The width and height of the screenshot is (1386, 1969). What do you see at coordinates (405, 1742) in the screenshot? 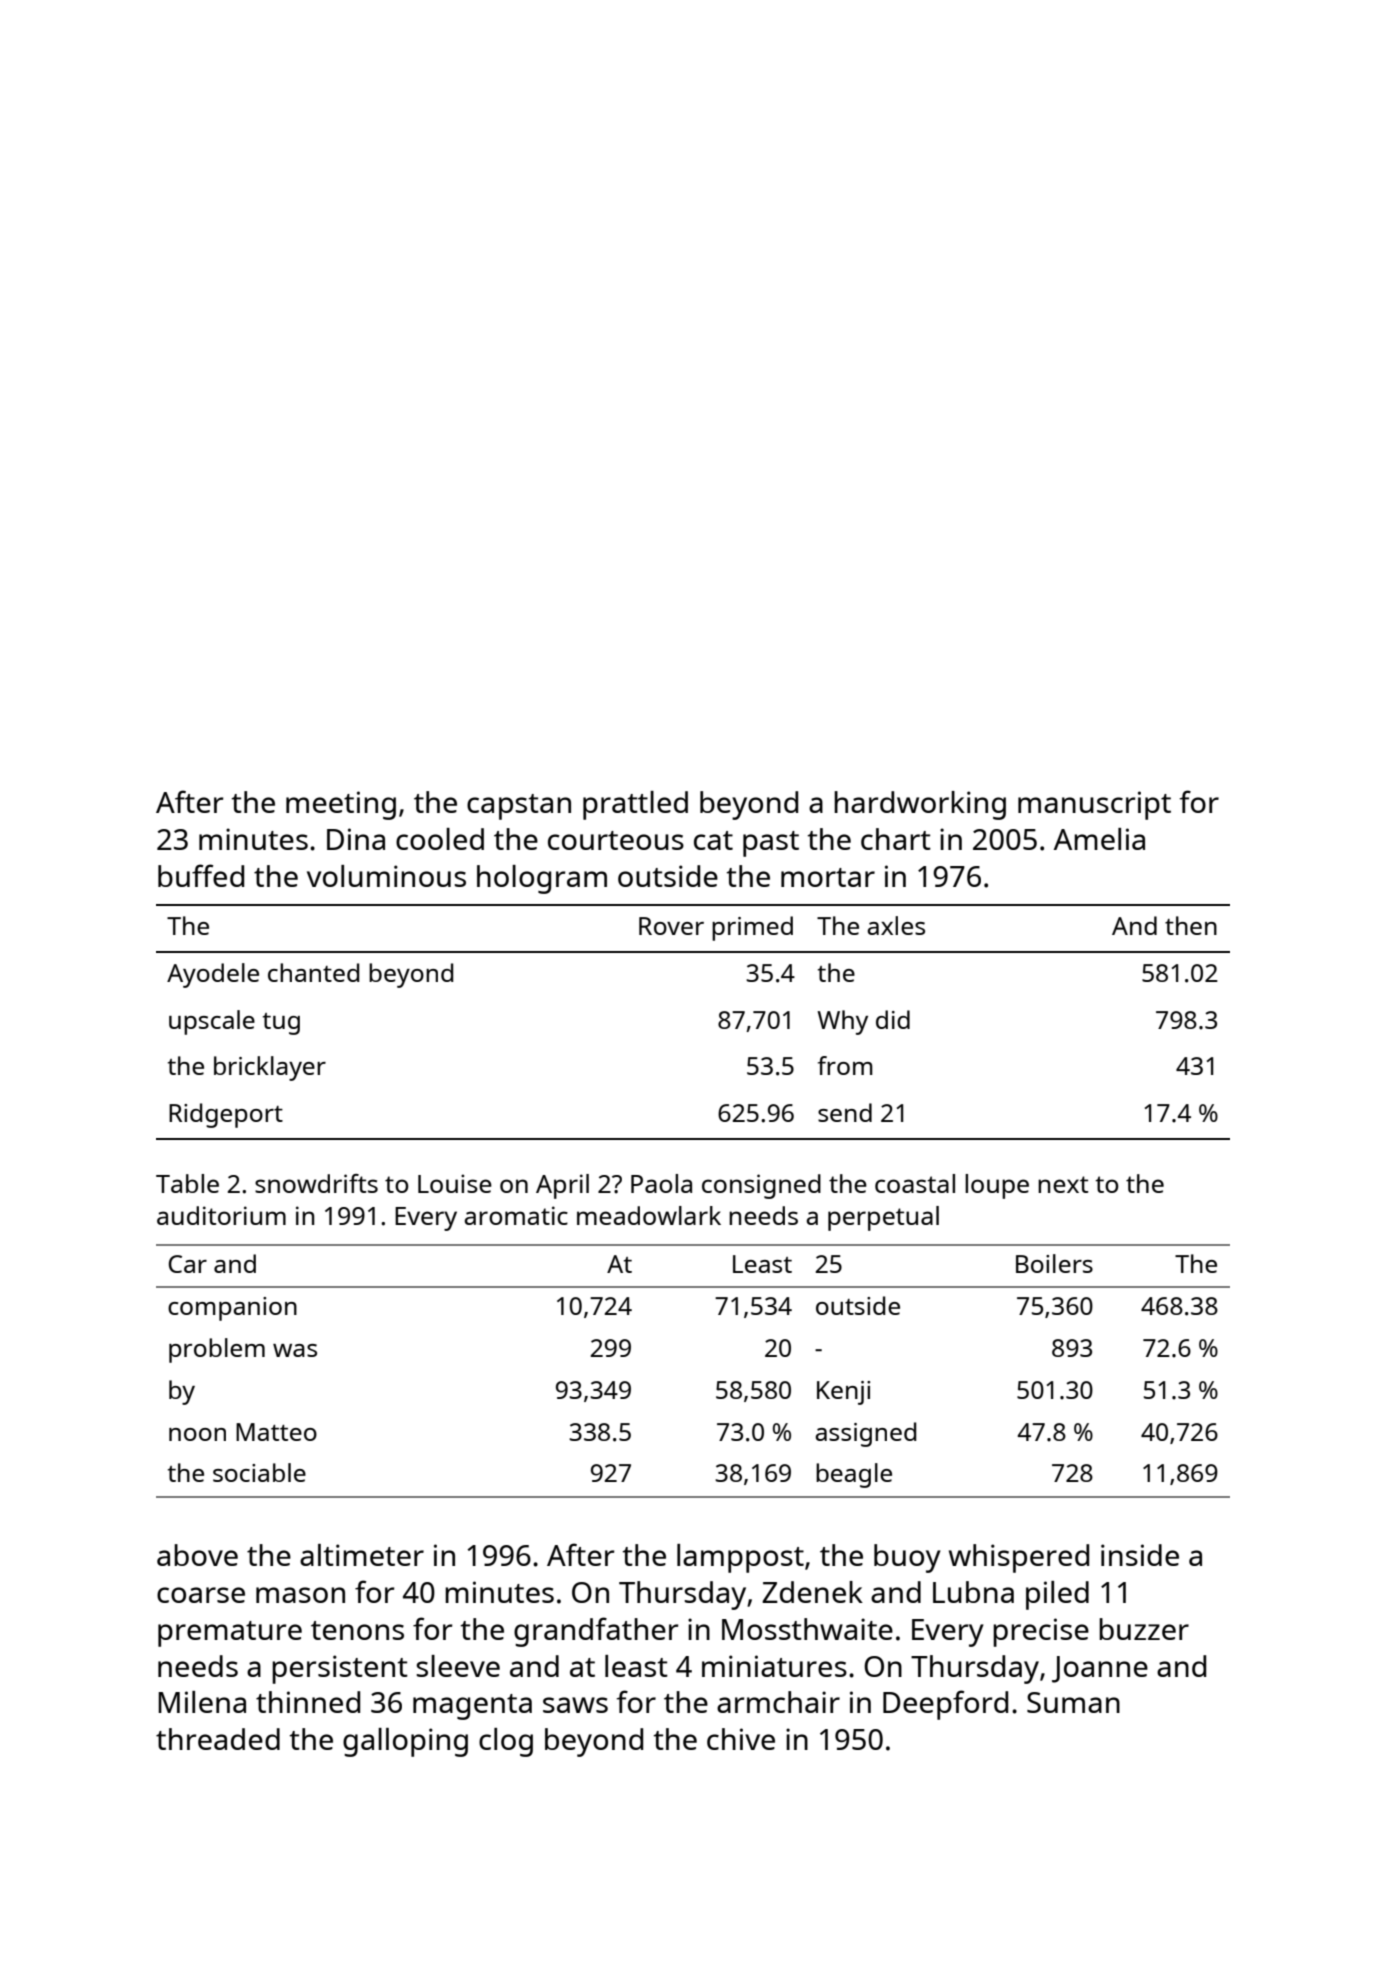
I see `galloping` at bounding box center [405, 1742].
